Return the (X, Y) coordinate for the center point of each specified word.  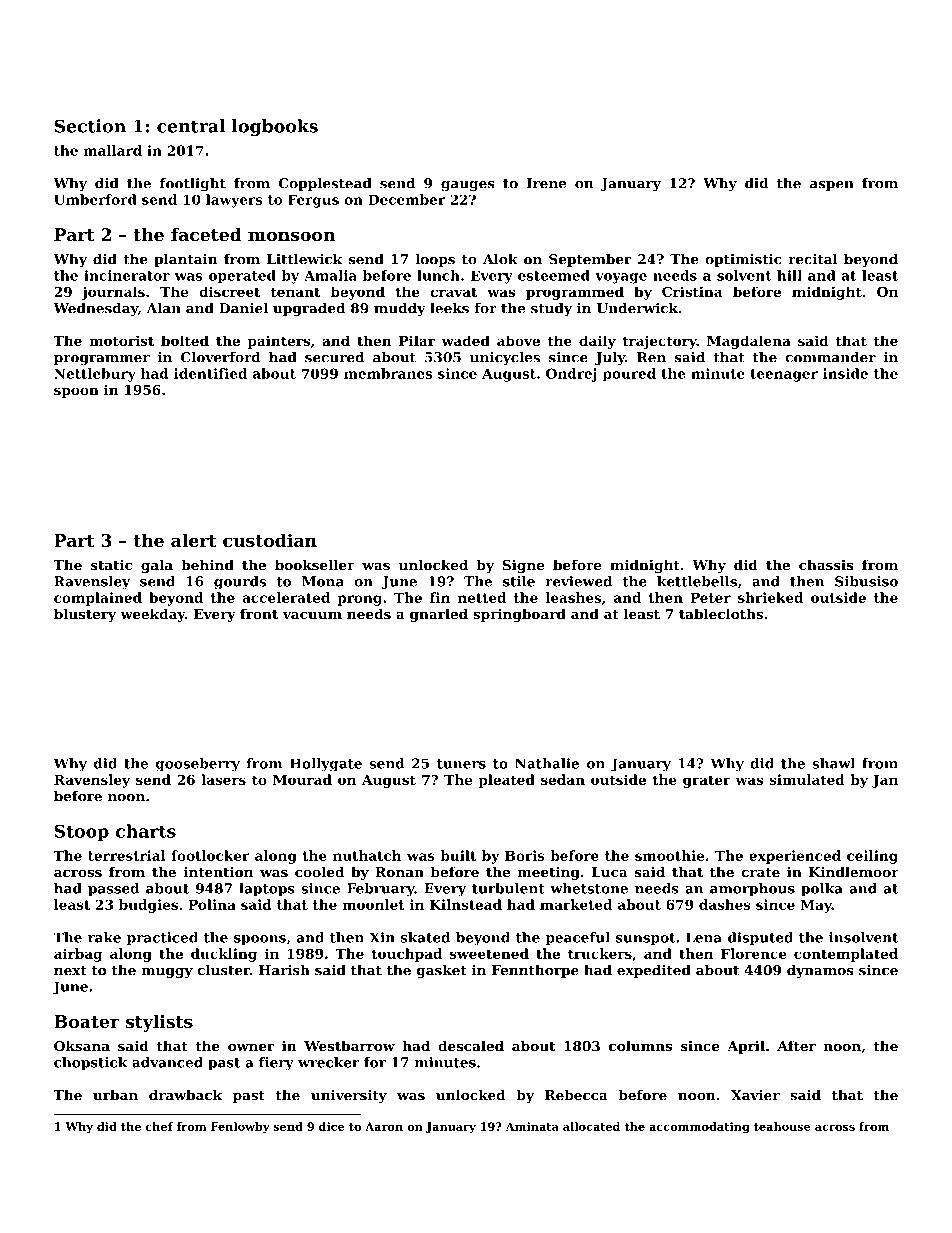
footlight (193, 185)
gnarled (439, 615)
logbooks (275, 127)
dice (332, 1126)
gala (157, 566)
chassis (826, 564)
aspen (832, 186)
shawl (833, 763)
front (259, 613)
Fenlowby (240, 1127)
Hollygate (326, 765)
